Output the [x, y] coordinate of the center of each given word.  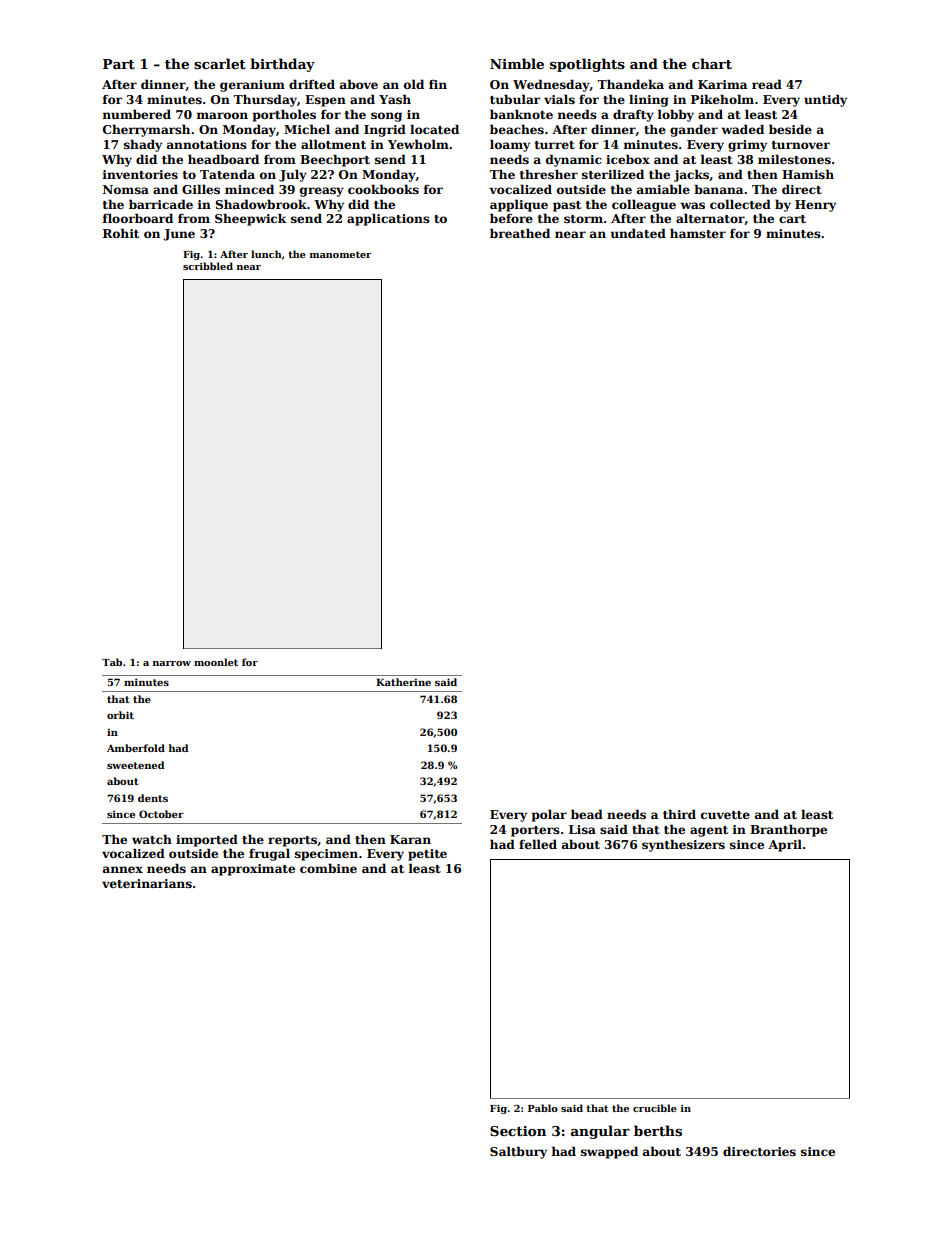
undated [638, 233]
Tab [112, 662]
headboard [223, 159]
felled [538, 844]
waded [742, 129]
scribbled [208, 266]
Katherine [403, 682]
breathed [520, 233]
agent [709, 831]
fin [438, 84]
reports [292, 841]
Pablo [543, 1108]
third [679, 814]
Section [518, 1131]
